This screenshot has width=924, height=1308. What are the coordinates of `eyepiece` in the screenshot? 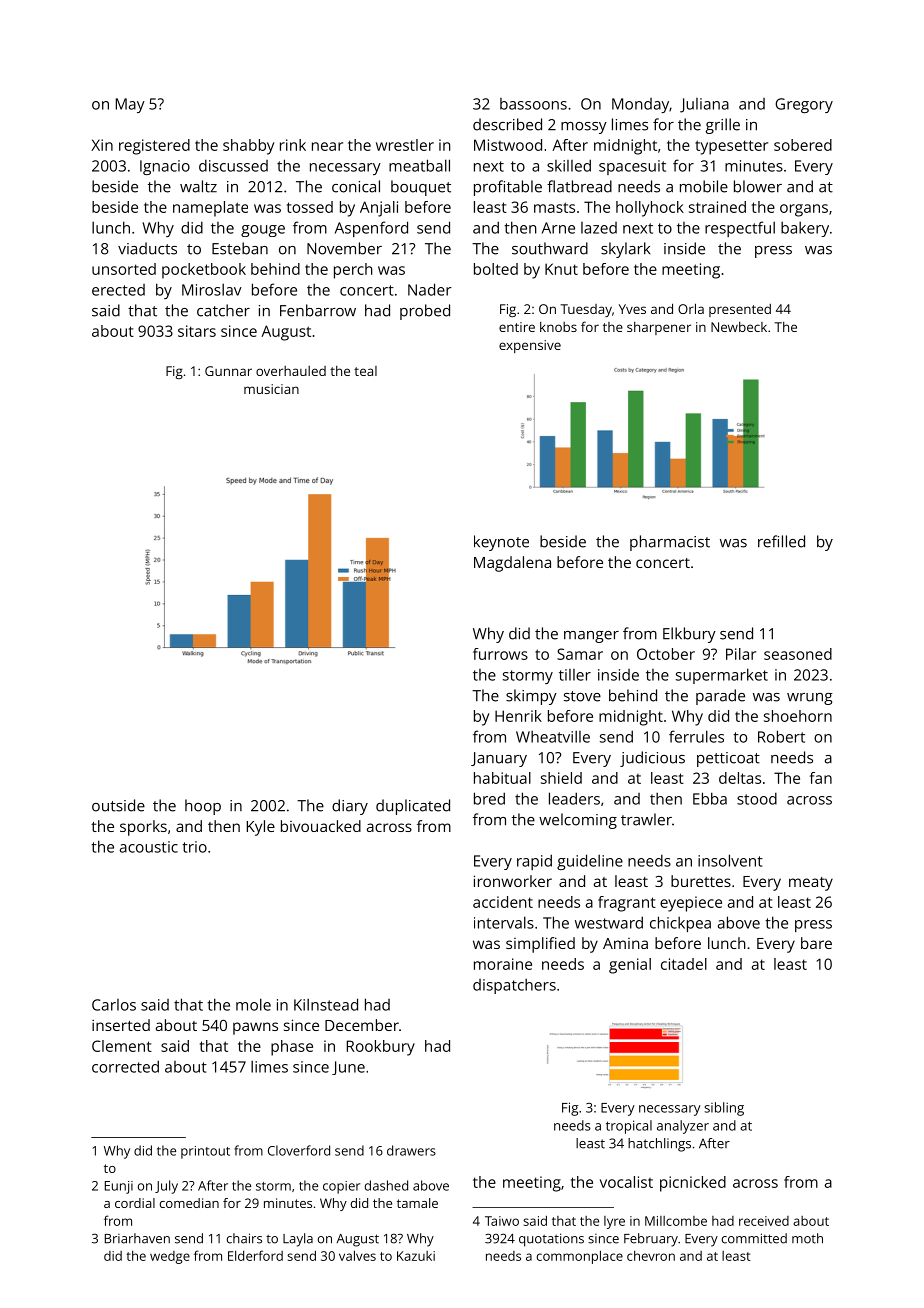 It's located at (691, 904).
